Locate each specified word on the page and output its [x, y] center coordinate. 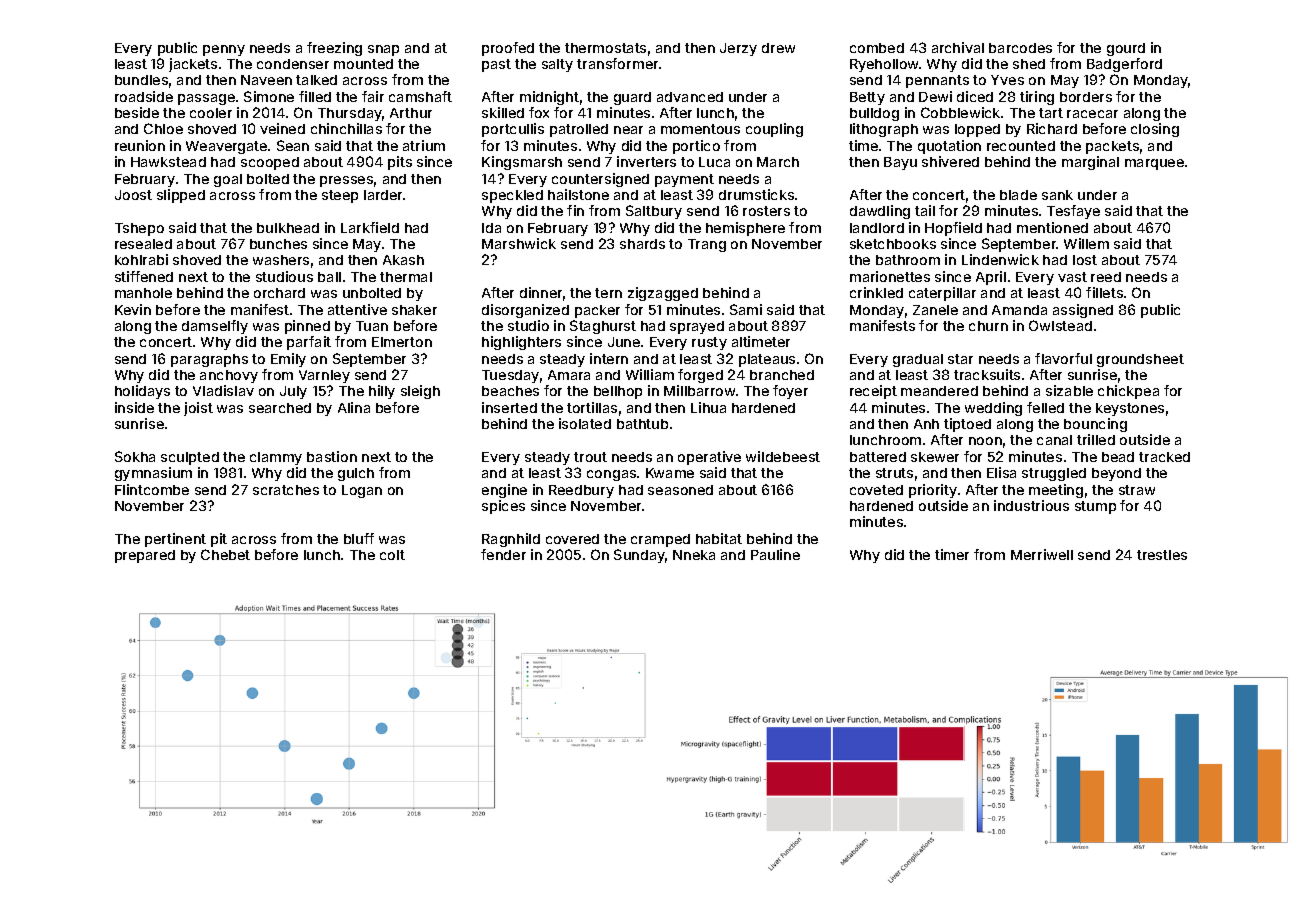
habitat [719, 538]
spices [503, 507]
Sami [746, 309]
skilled [503, 112]
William [650, 374]
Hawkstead [168, 162]
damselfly [215, 327]
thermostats [605, 48]
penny [224, 50]
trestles [1162, 555]
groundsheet [1140, 360]
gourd [1126, 49]
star [960, 359]
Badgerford [1124, 65]
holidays [142, 392]
